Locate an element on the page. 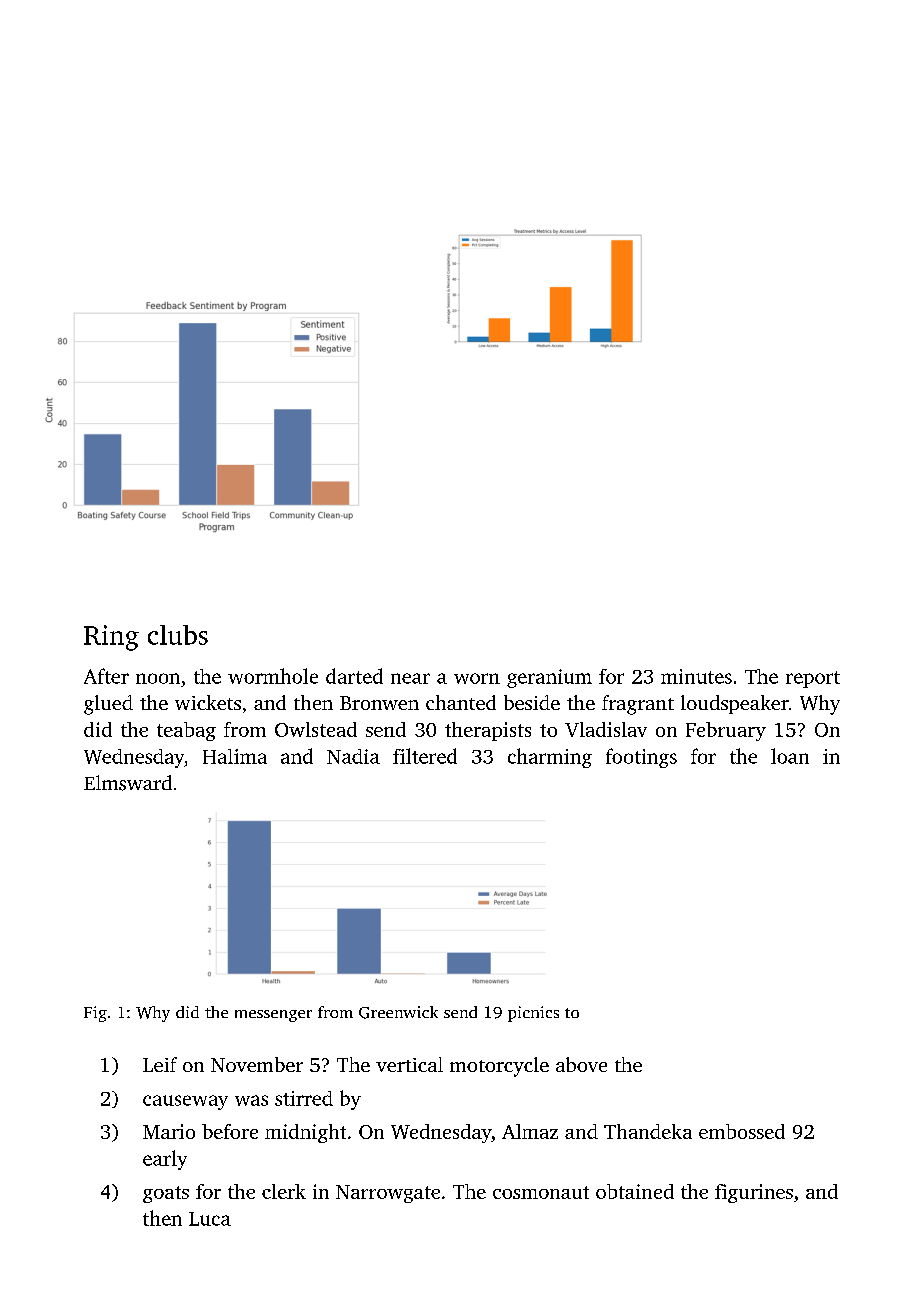 The height and width of the page is (1311, 924). Narrowgate is located at coordinates (388, 1194).
